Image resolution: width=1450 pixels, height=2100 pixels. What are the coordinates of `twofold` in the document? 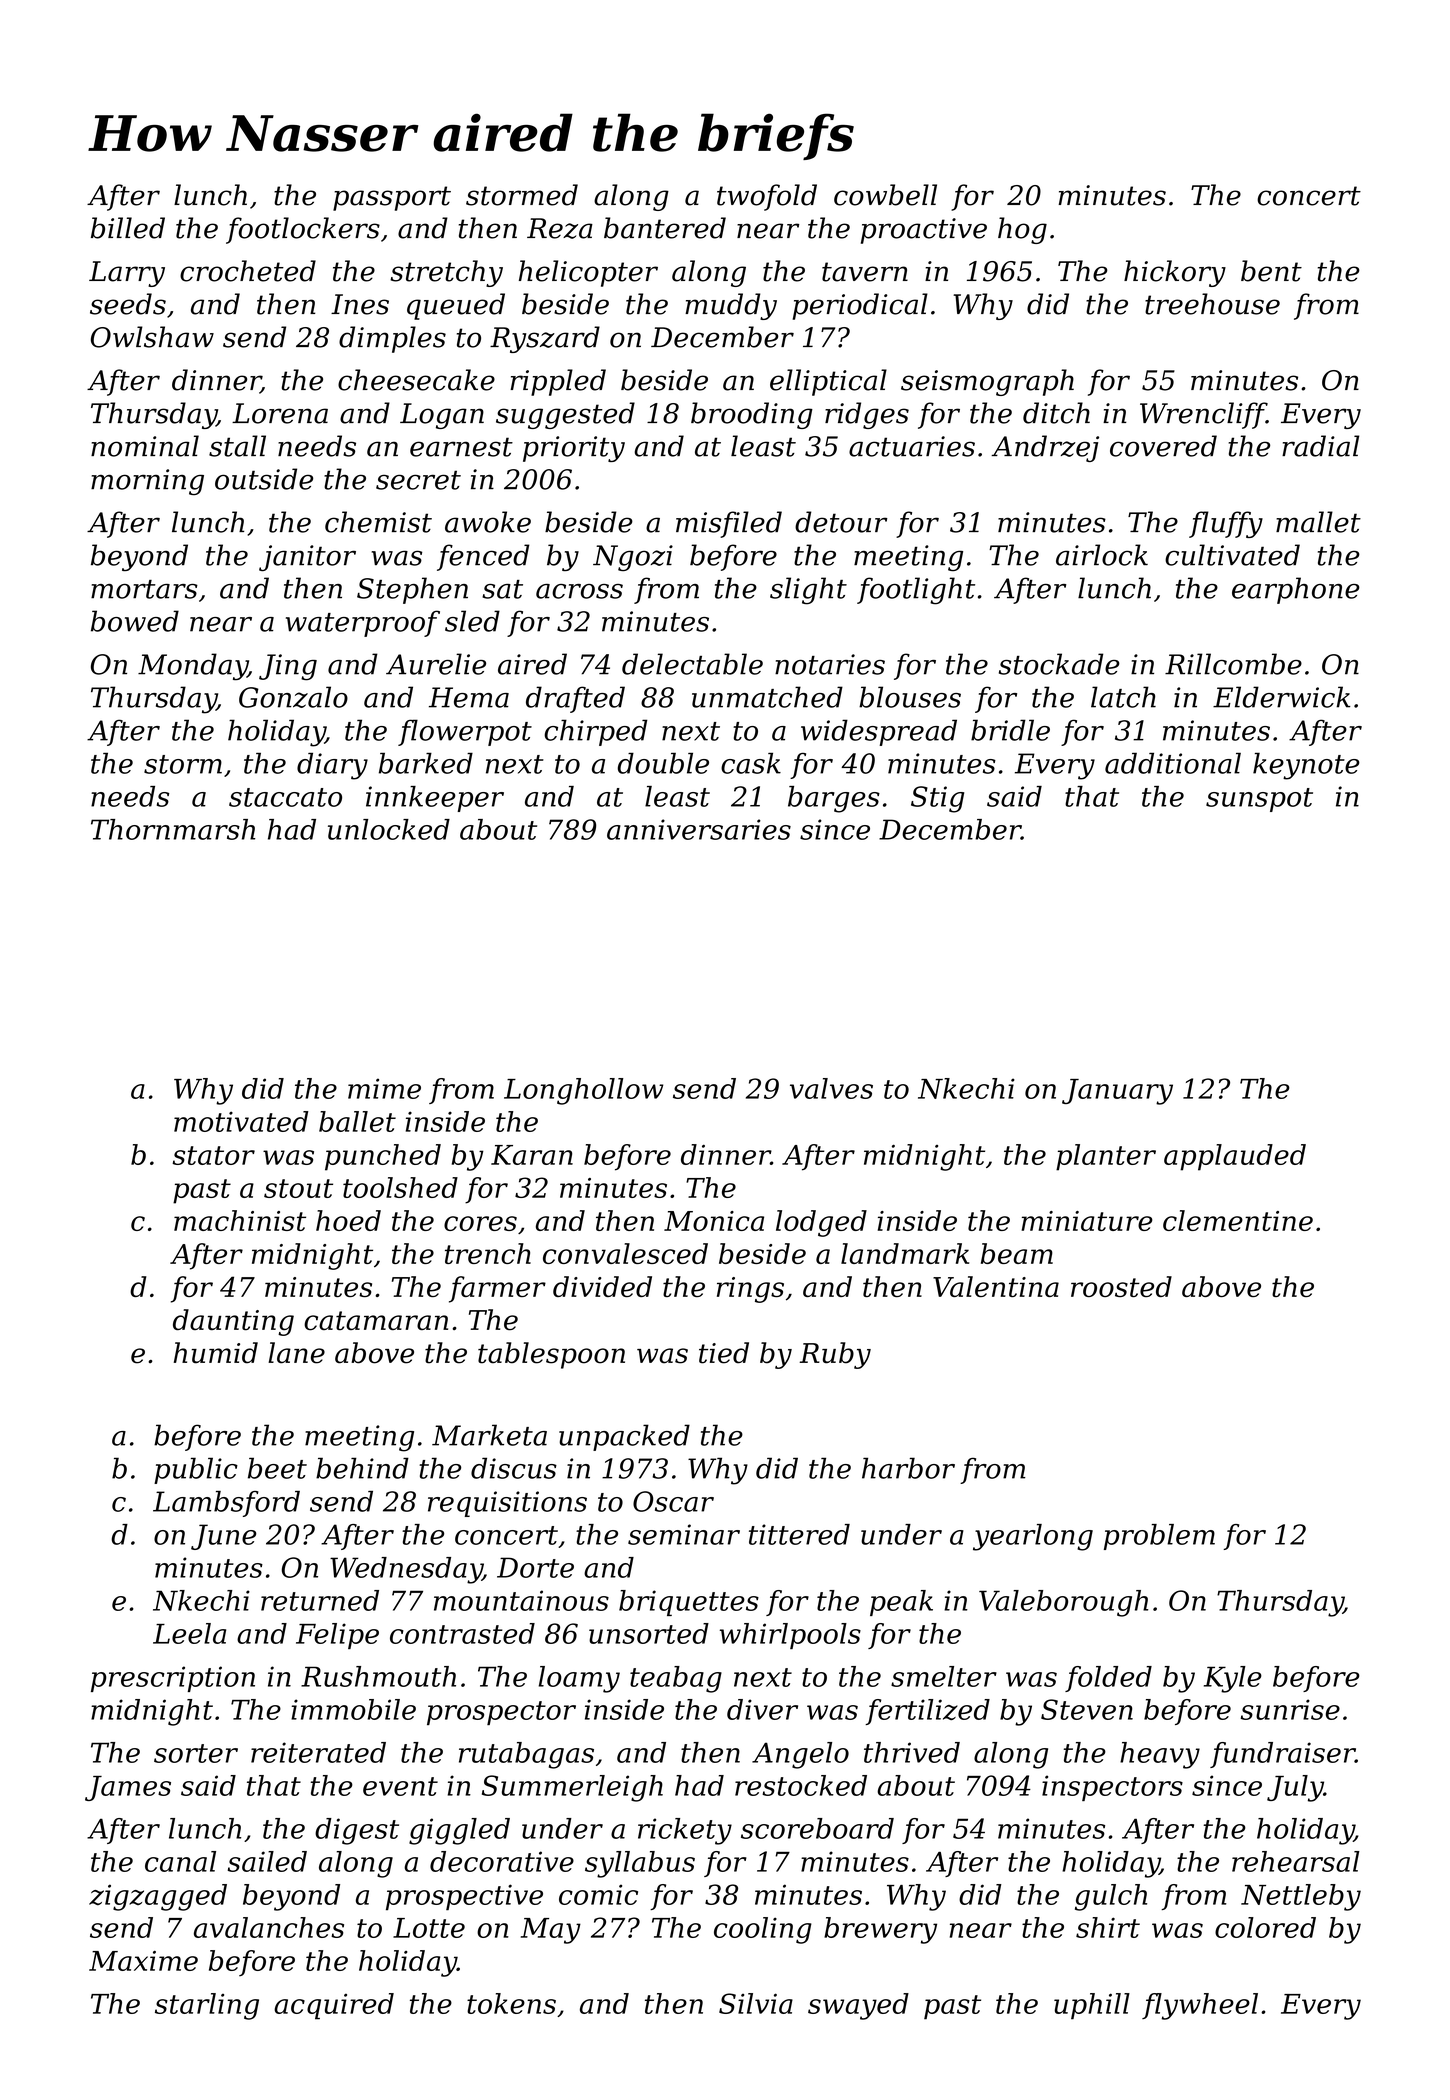 It's located at (767, 197).
